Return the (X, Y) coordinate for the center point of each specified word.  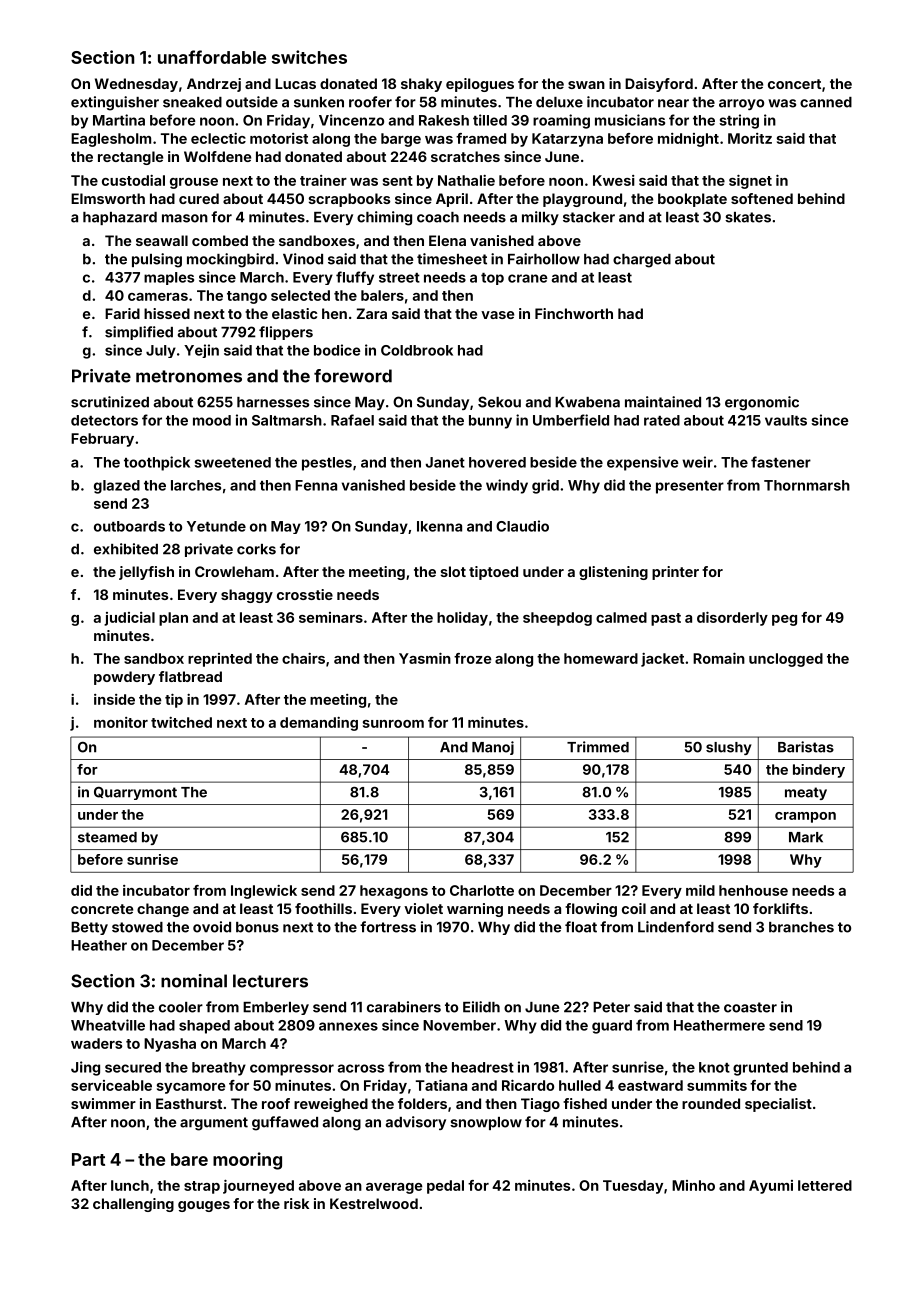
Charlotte (482, 890)
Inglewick (264, 892)
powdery (124, 678)
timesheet (452, 259)
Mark (806, 837)
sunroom (393, 724)
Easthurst (189, 1103)
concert (794, 84)
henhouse (753, 890)
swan (586, 85)
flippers (286, 333)
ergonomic (762, 403)
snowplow (486, 1123)
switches (309, 57)
